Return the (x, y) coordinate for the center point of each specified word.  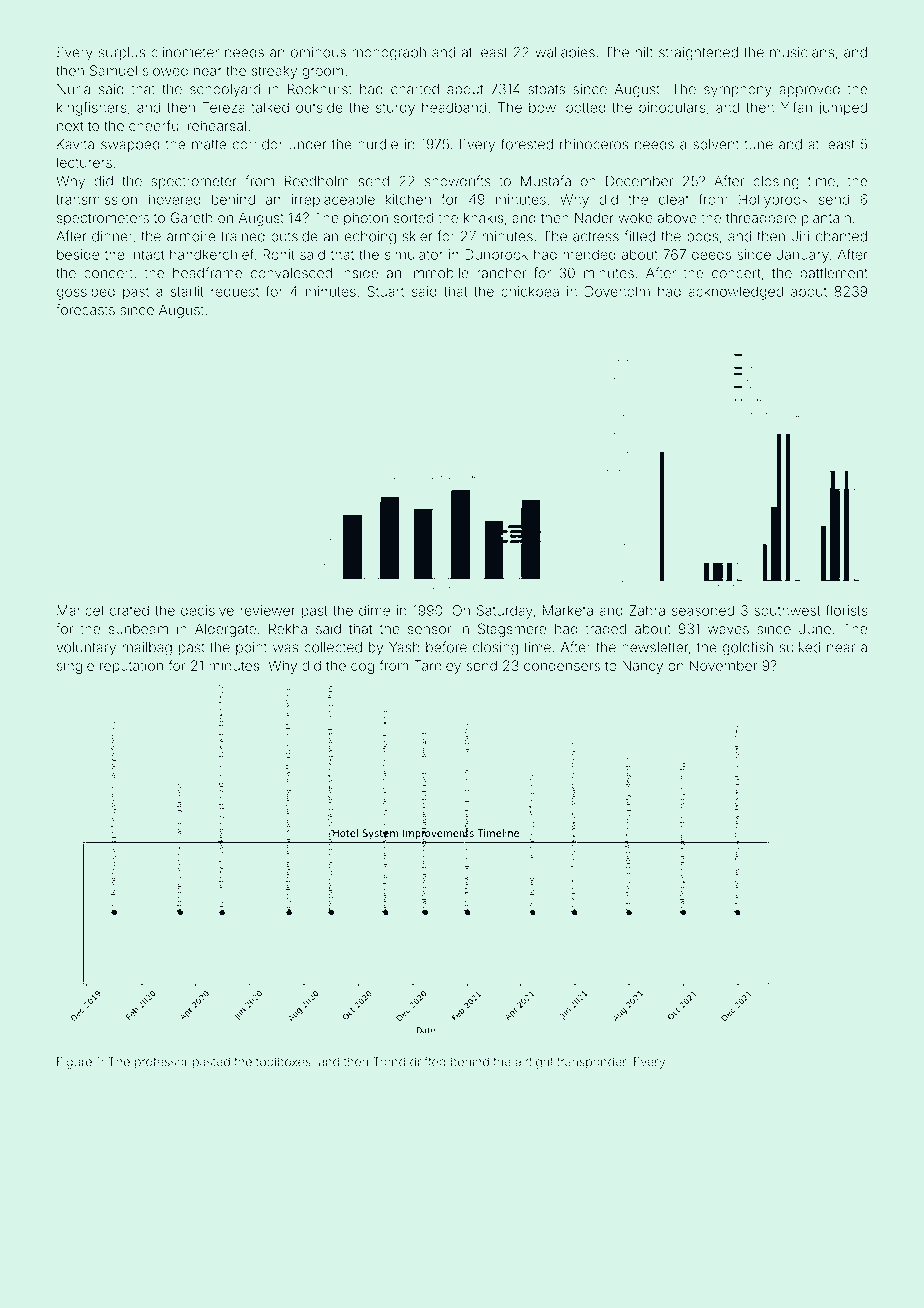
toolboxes (283, 1062)
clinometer (185, 52)
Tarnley (437, 667)
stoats (546, 89)
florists (847, 610)
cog (362, 668)
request (235, 293)
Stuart (385, 291)
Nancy (642, 667)
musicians (802, 52)
